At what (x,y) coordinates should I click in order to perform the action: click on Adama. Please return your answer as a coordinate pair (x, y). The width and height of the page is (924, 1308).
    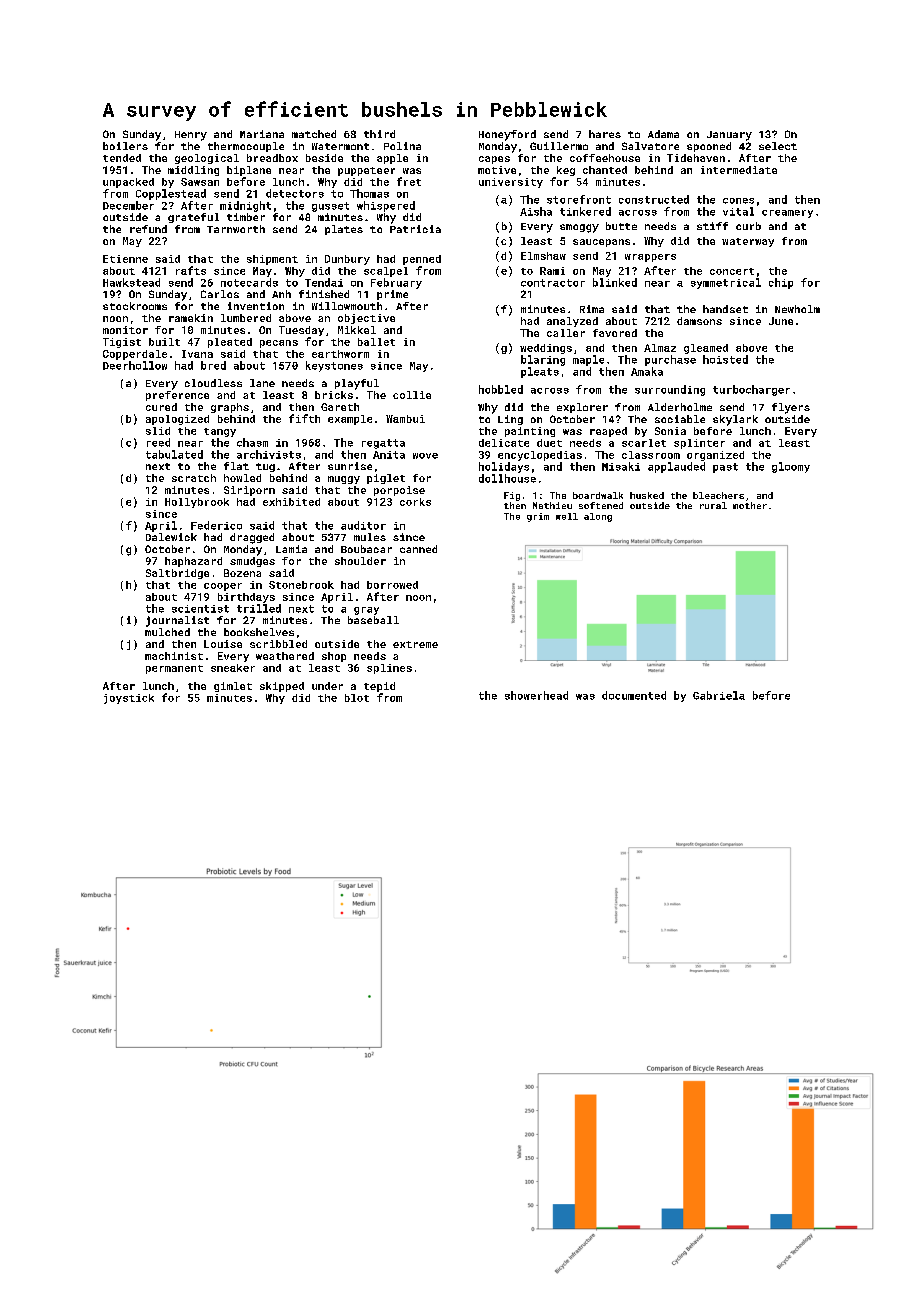
    Looking at the image, I should click on (663, 134).
